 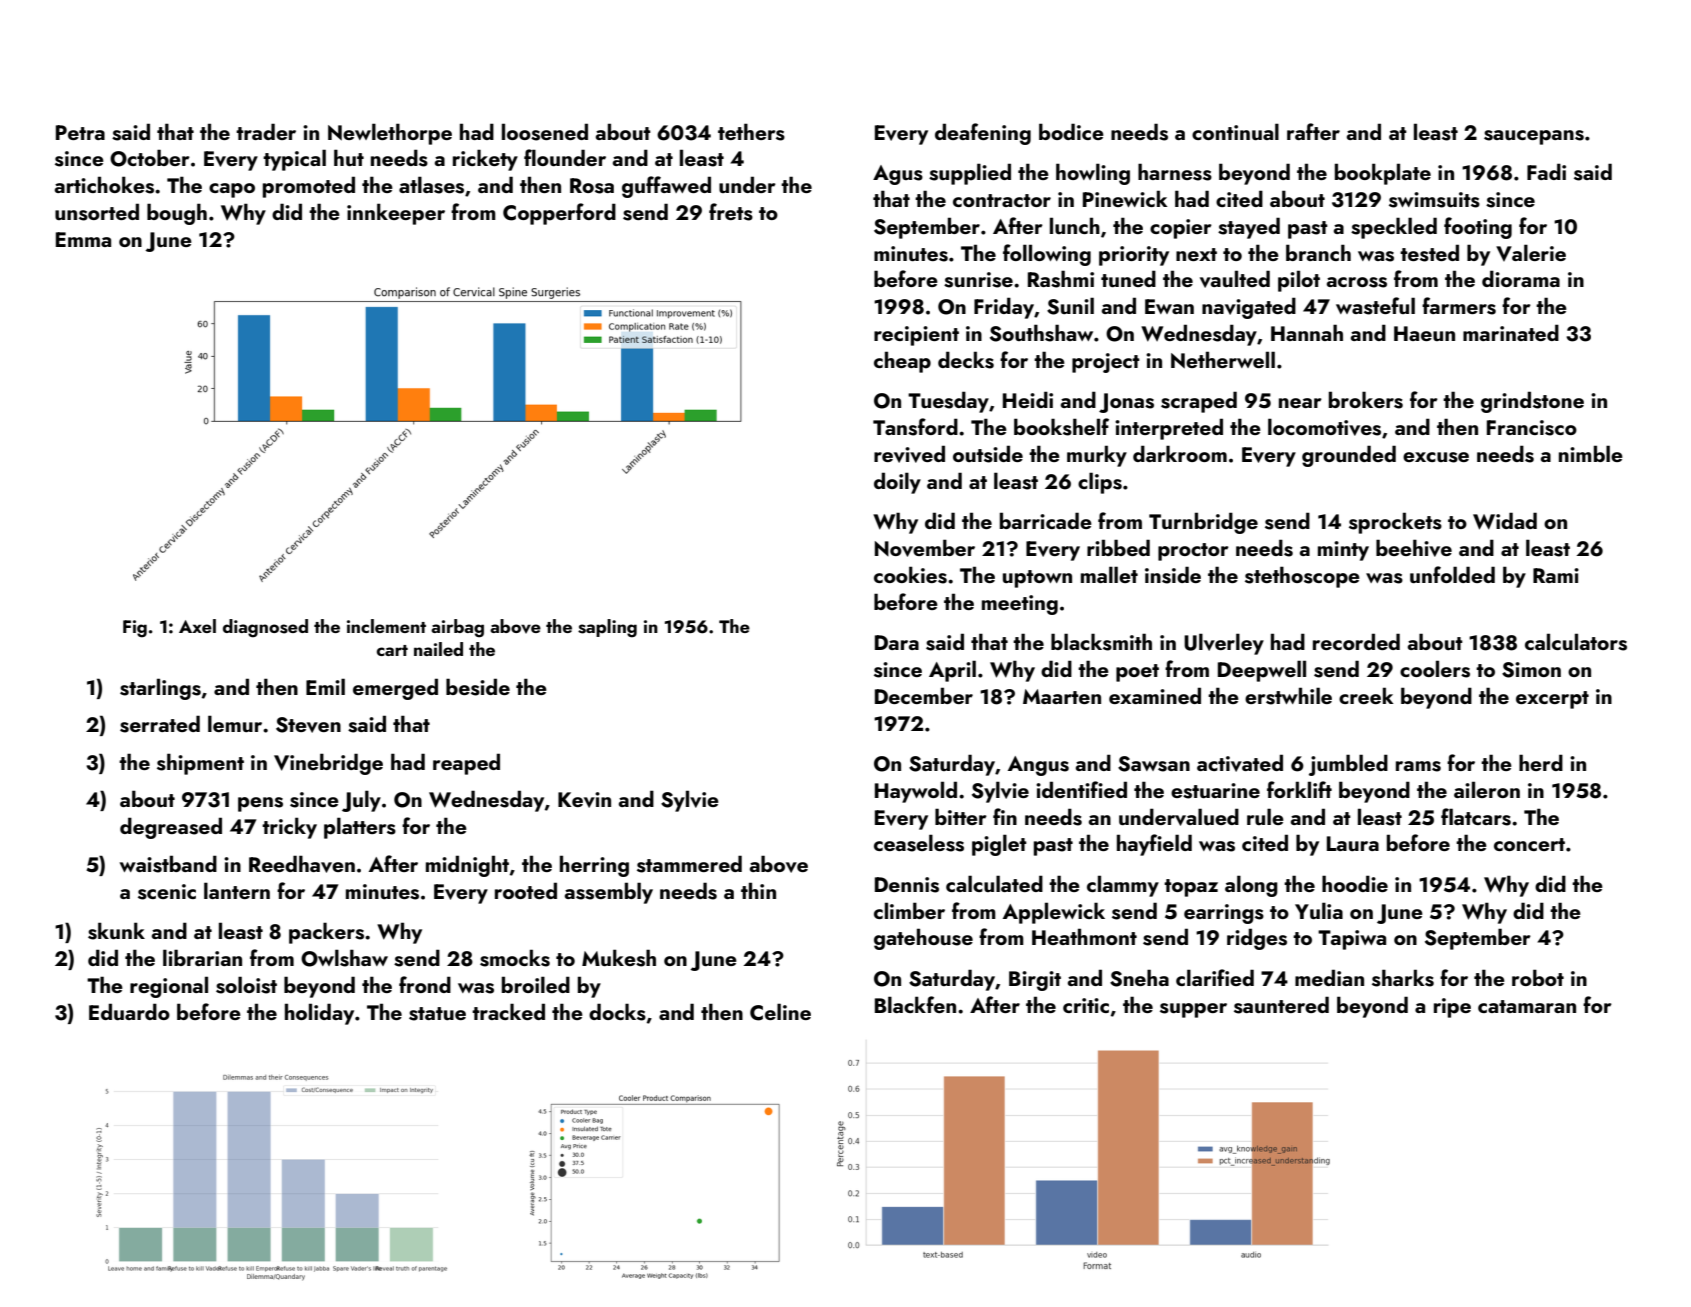 What do you see at coordinates (1223, 360) in the screenshot?
I see `Netherwell` at bounding box center [1223, 360].
